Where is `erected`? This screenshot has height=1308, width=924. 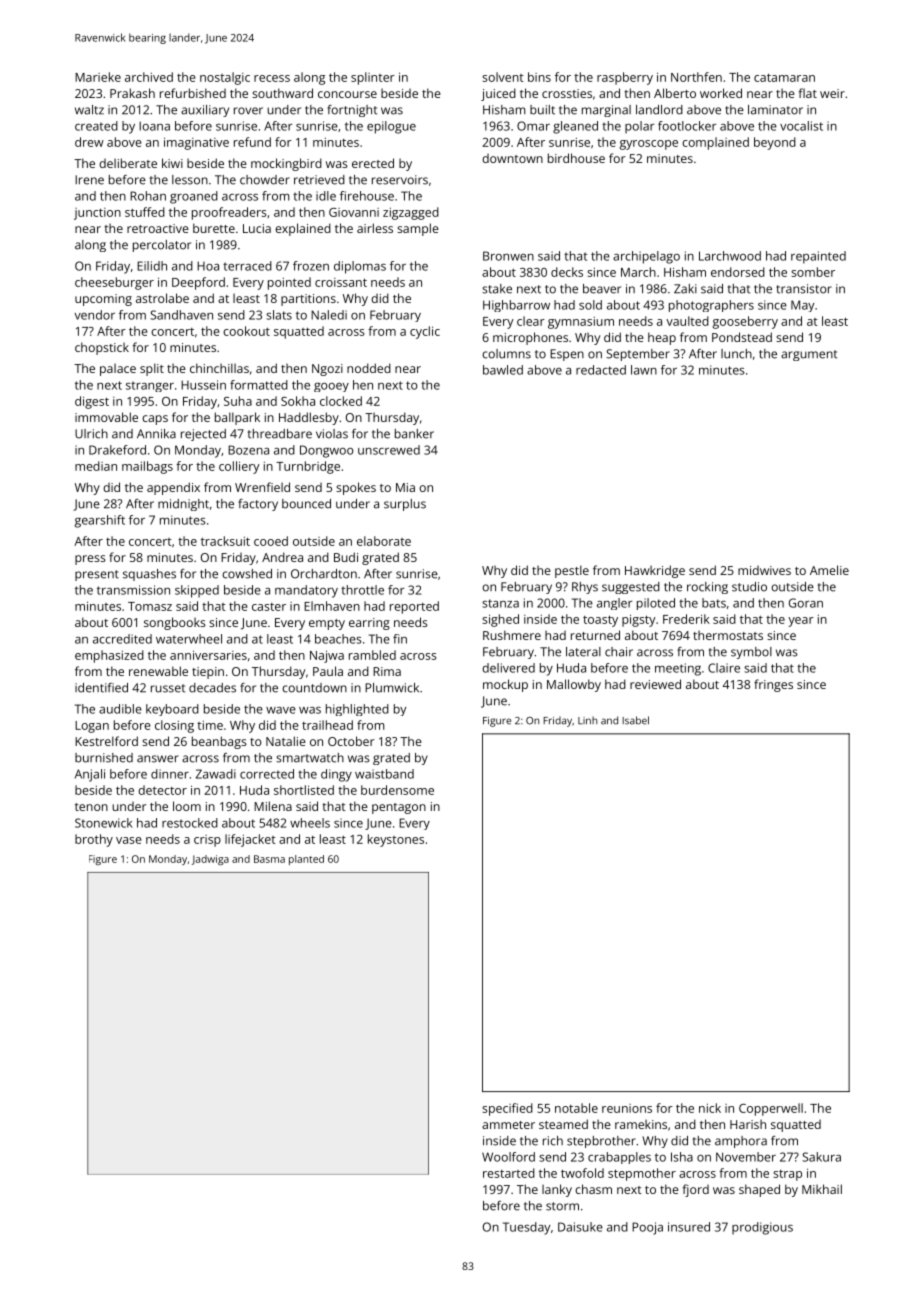
erected is located at coordinates (373, 163).
